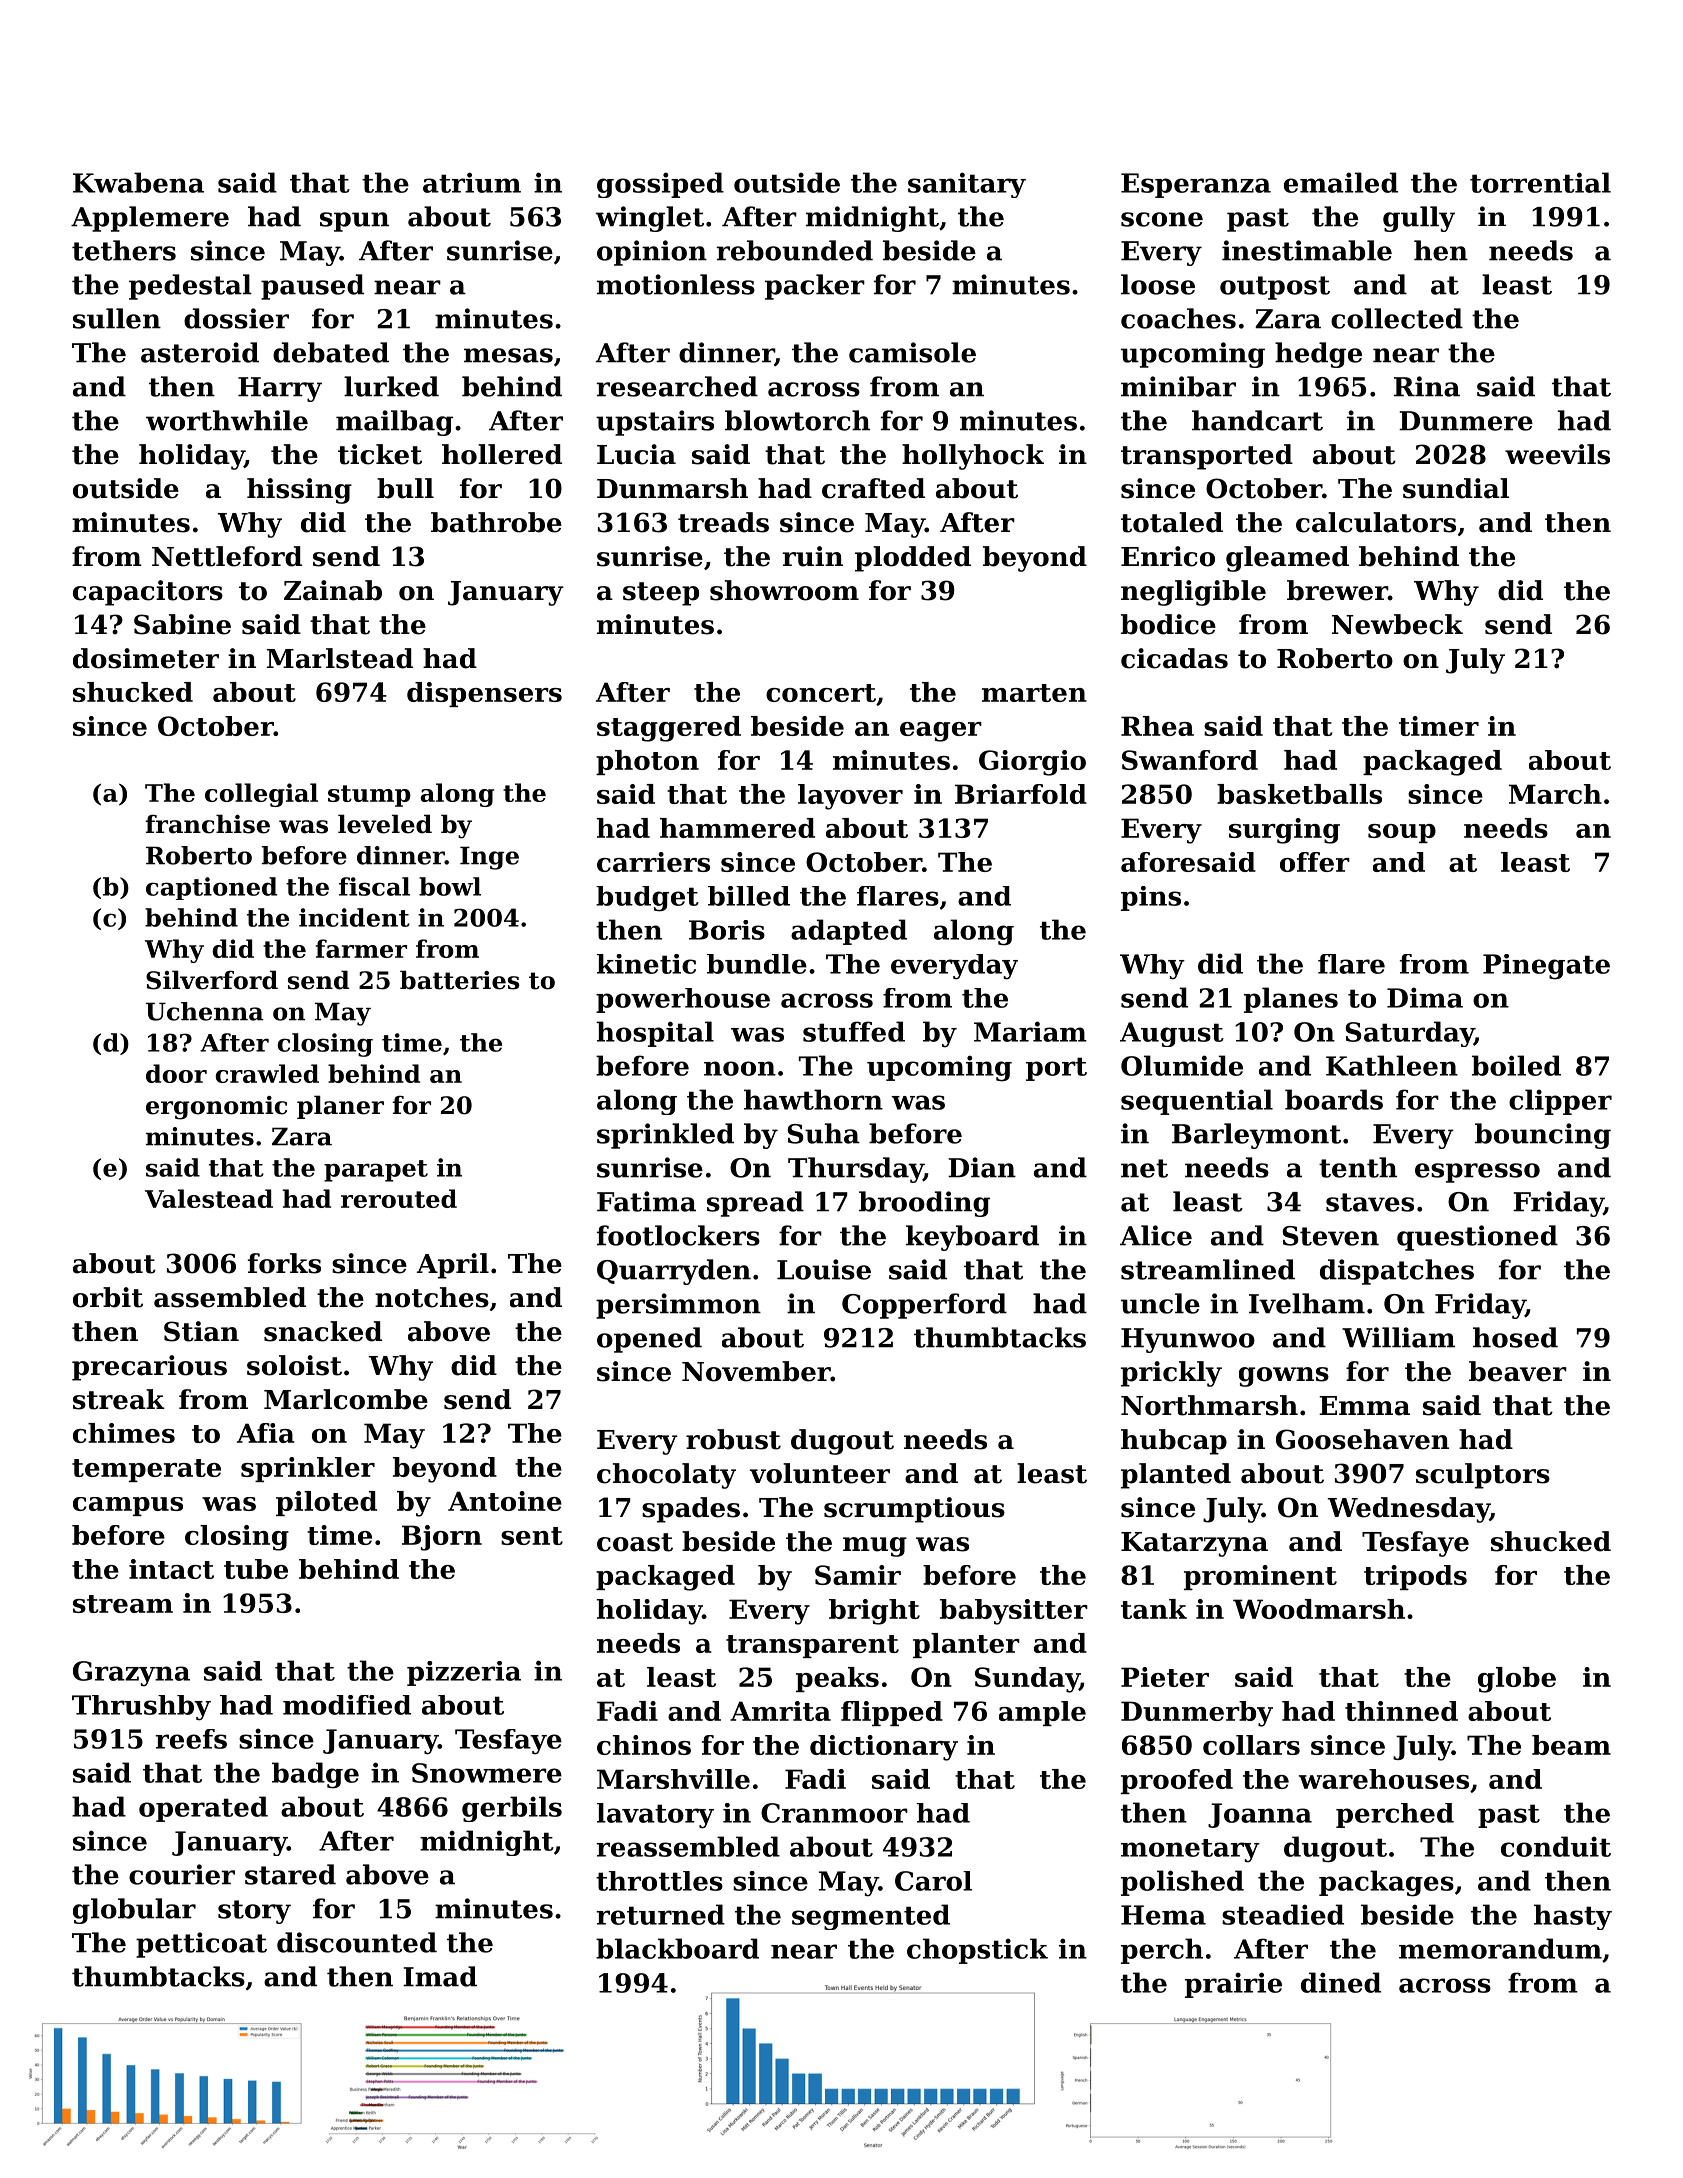  What do you see at coordinates (256, 1569) in the screenshot?
I see `tube` at bounding box center [256, 1569].
